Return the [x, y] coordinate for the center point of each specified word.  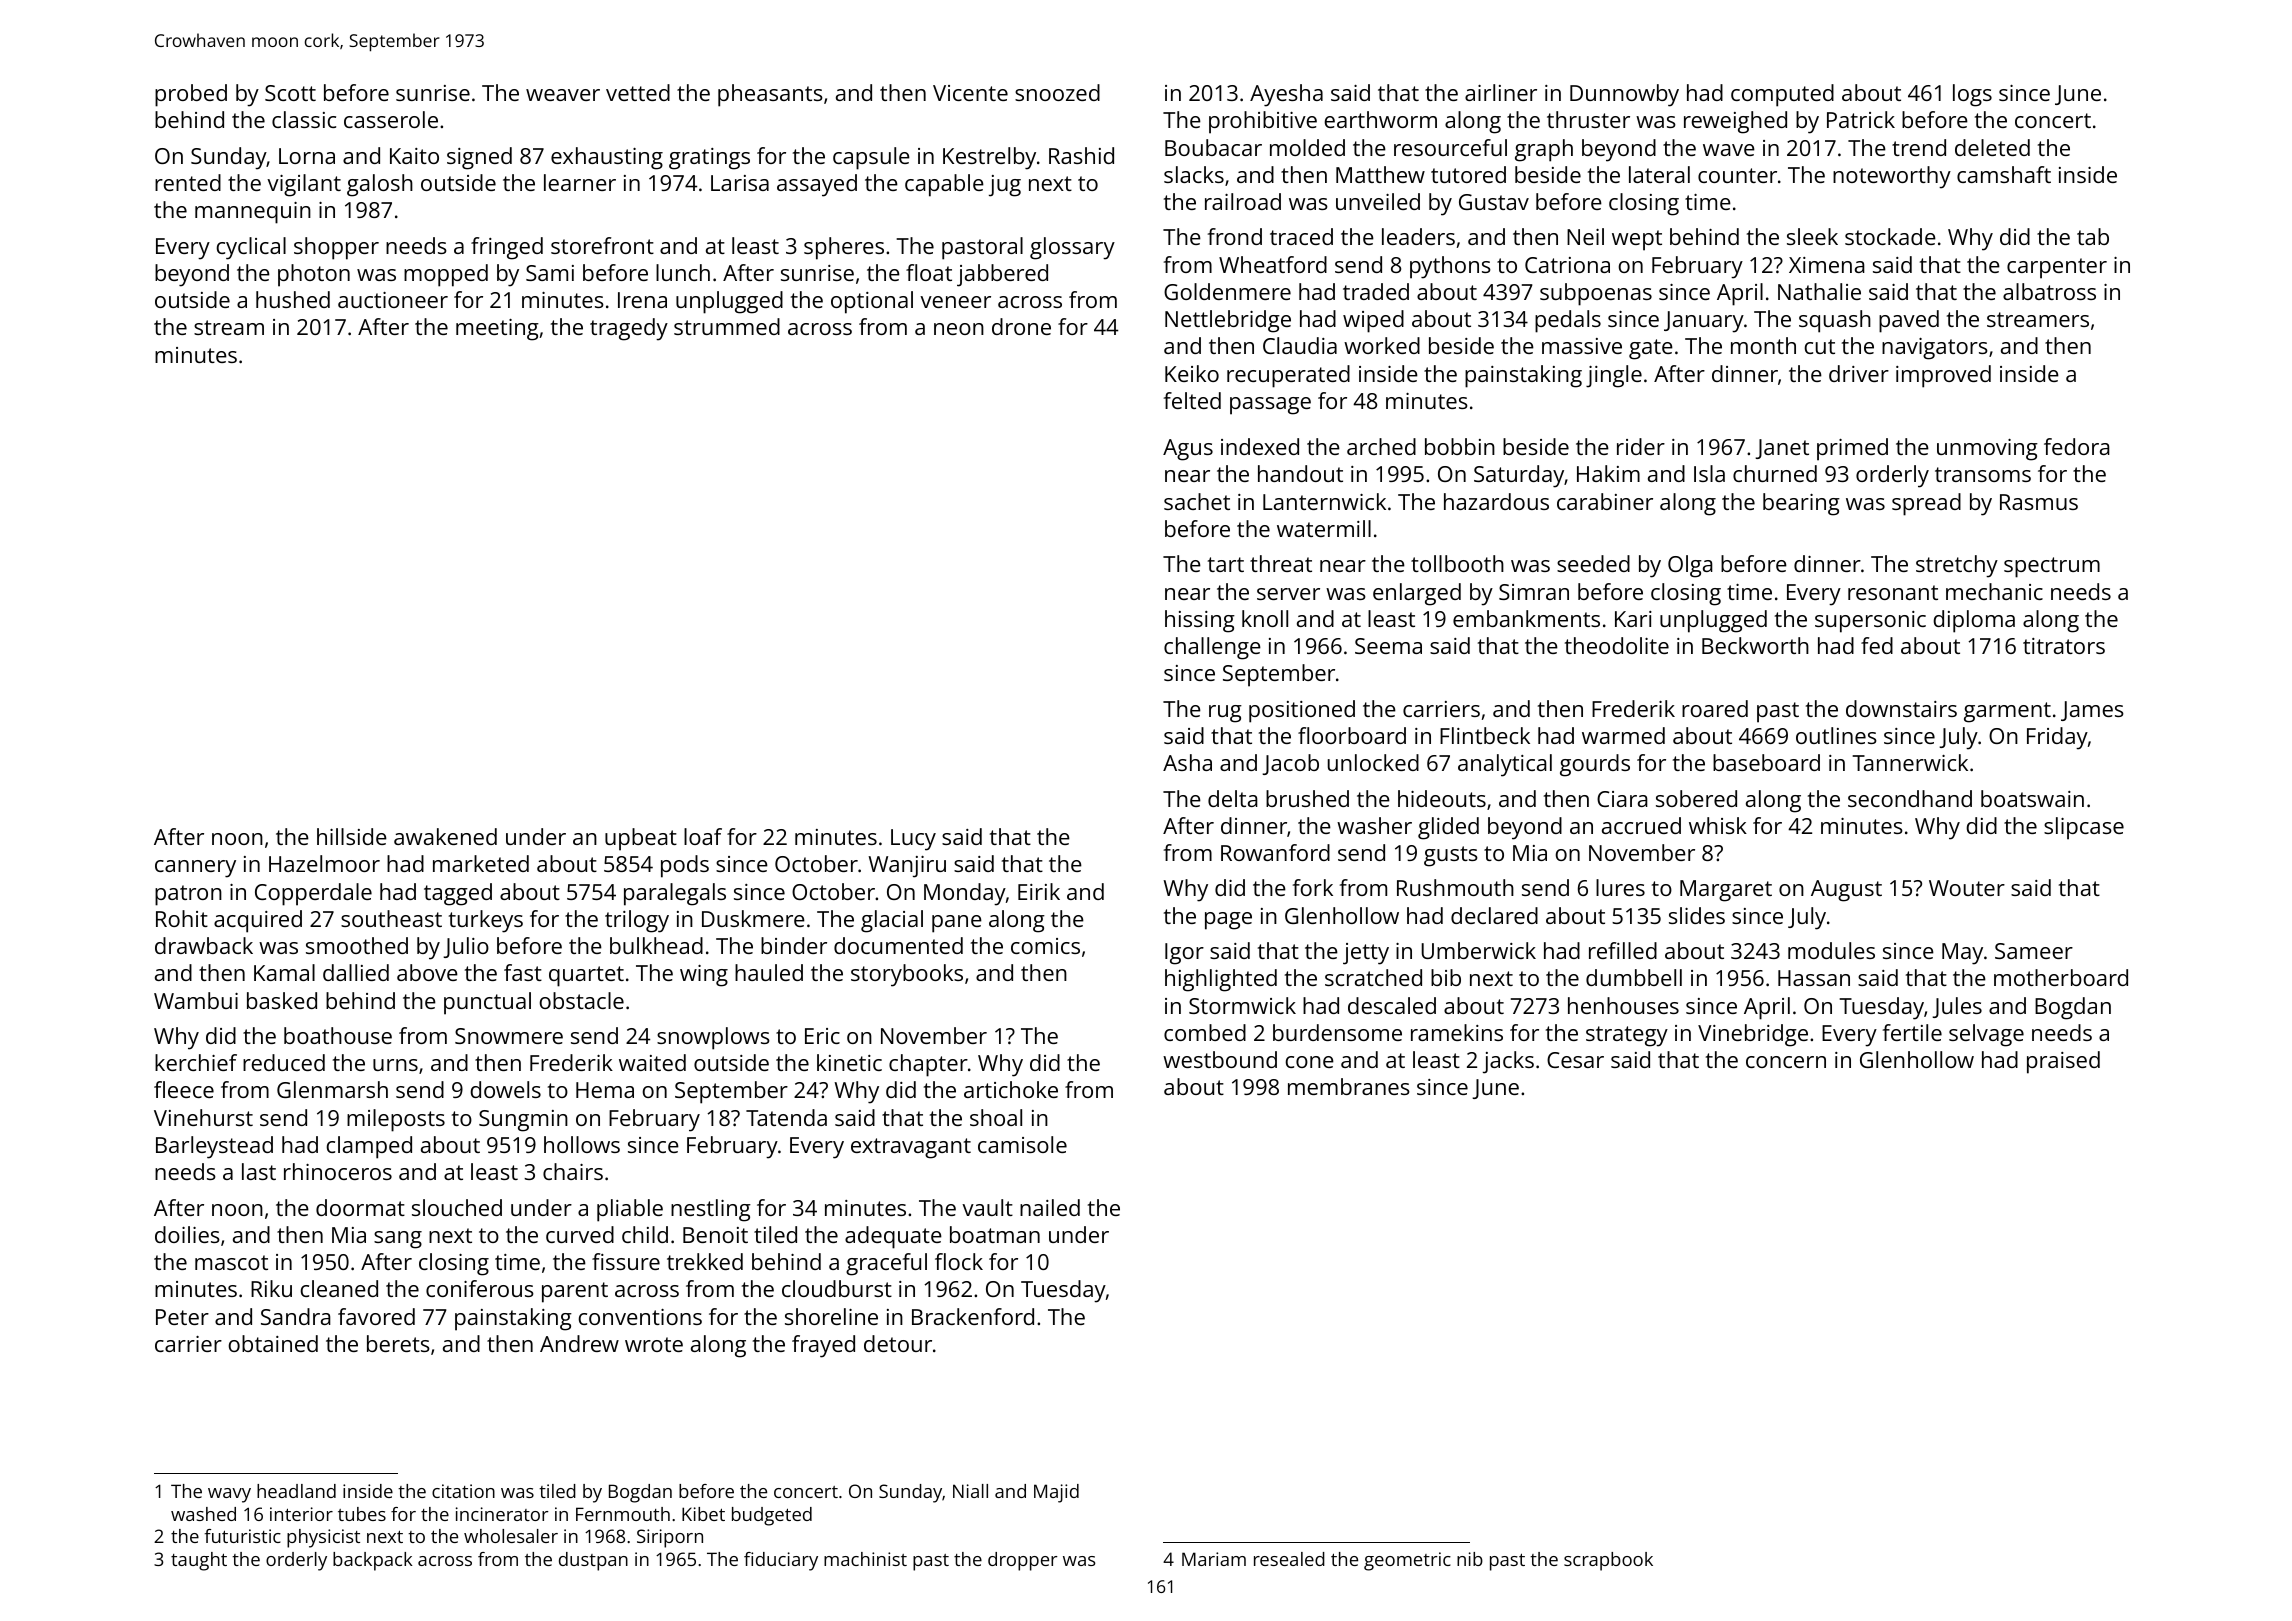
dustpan [593, 1561]
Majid [1056, 1493]
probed [191, 95]
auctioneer [393, 300]
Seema [1388, 646]
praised [2063, 1062]
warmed [1623, 735]
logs [1972, 95]
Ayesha [1286, 95]
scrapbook [1608, 1561]
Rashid [1081, 155]
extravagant [911, 1148]
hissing [1200, 621]
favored [376, 1316]
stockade [1890, 236]
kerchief [196, 1062]
